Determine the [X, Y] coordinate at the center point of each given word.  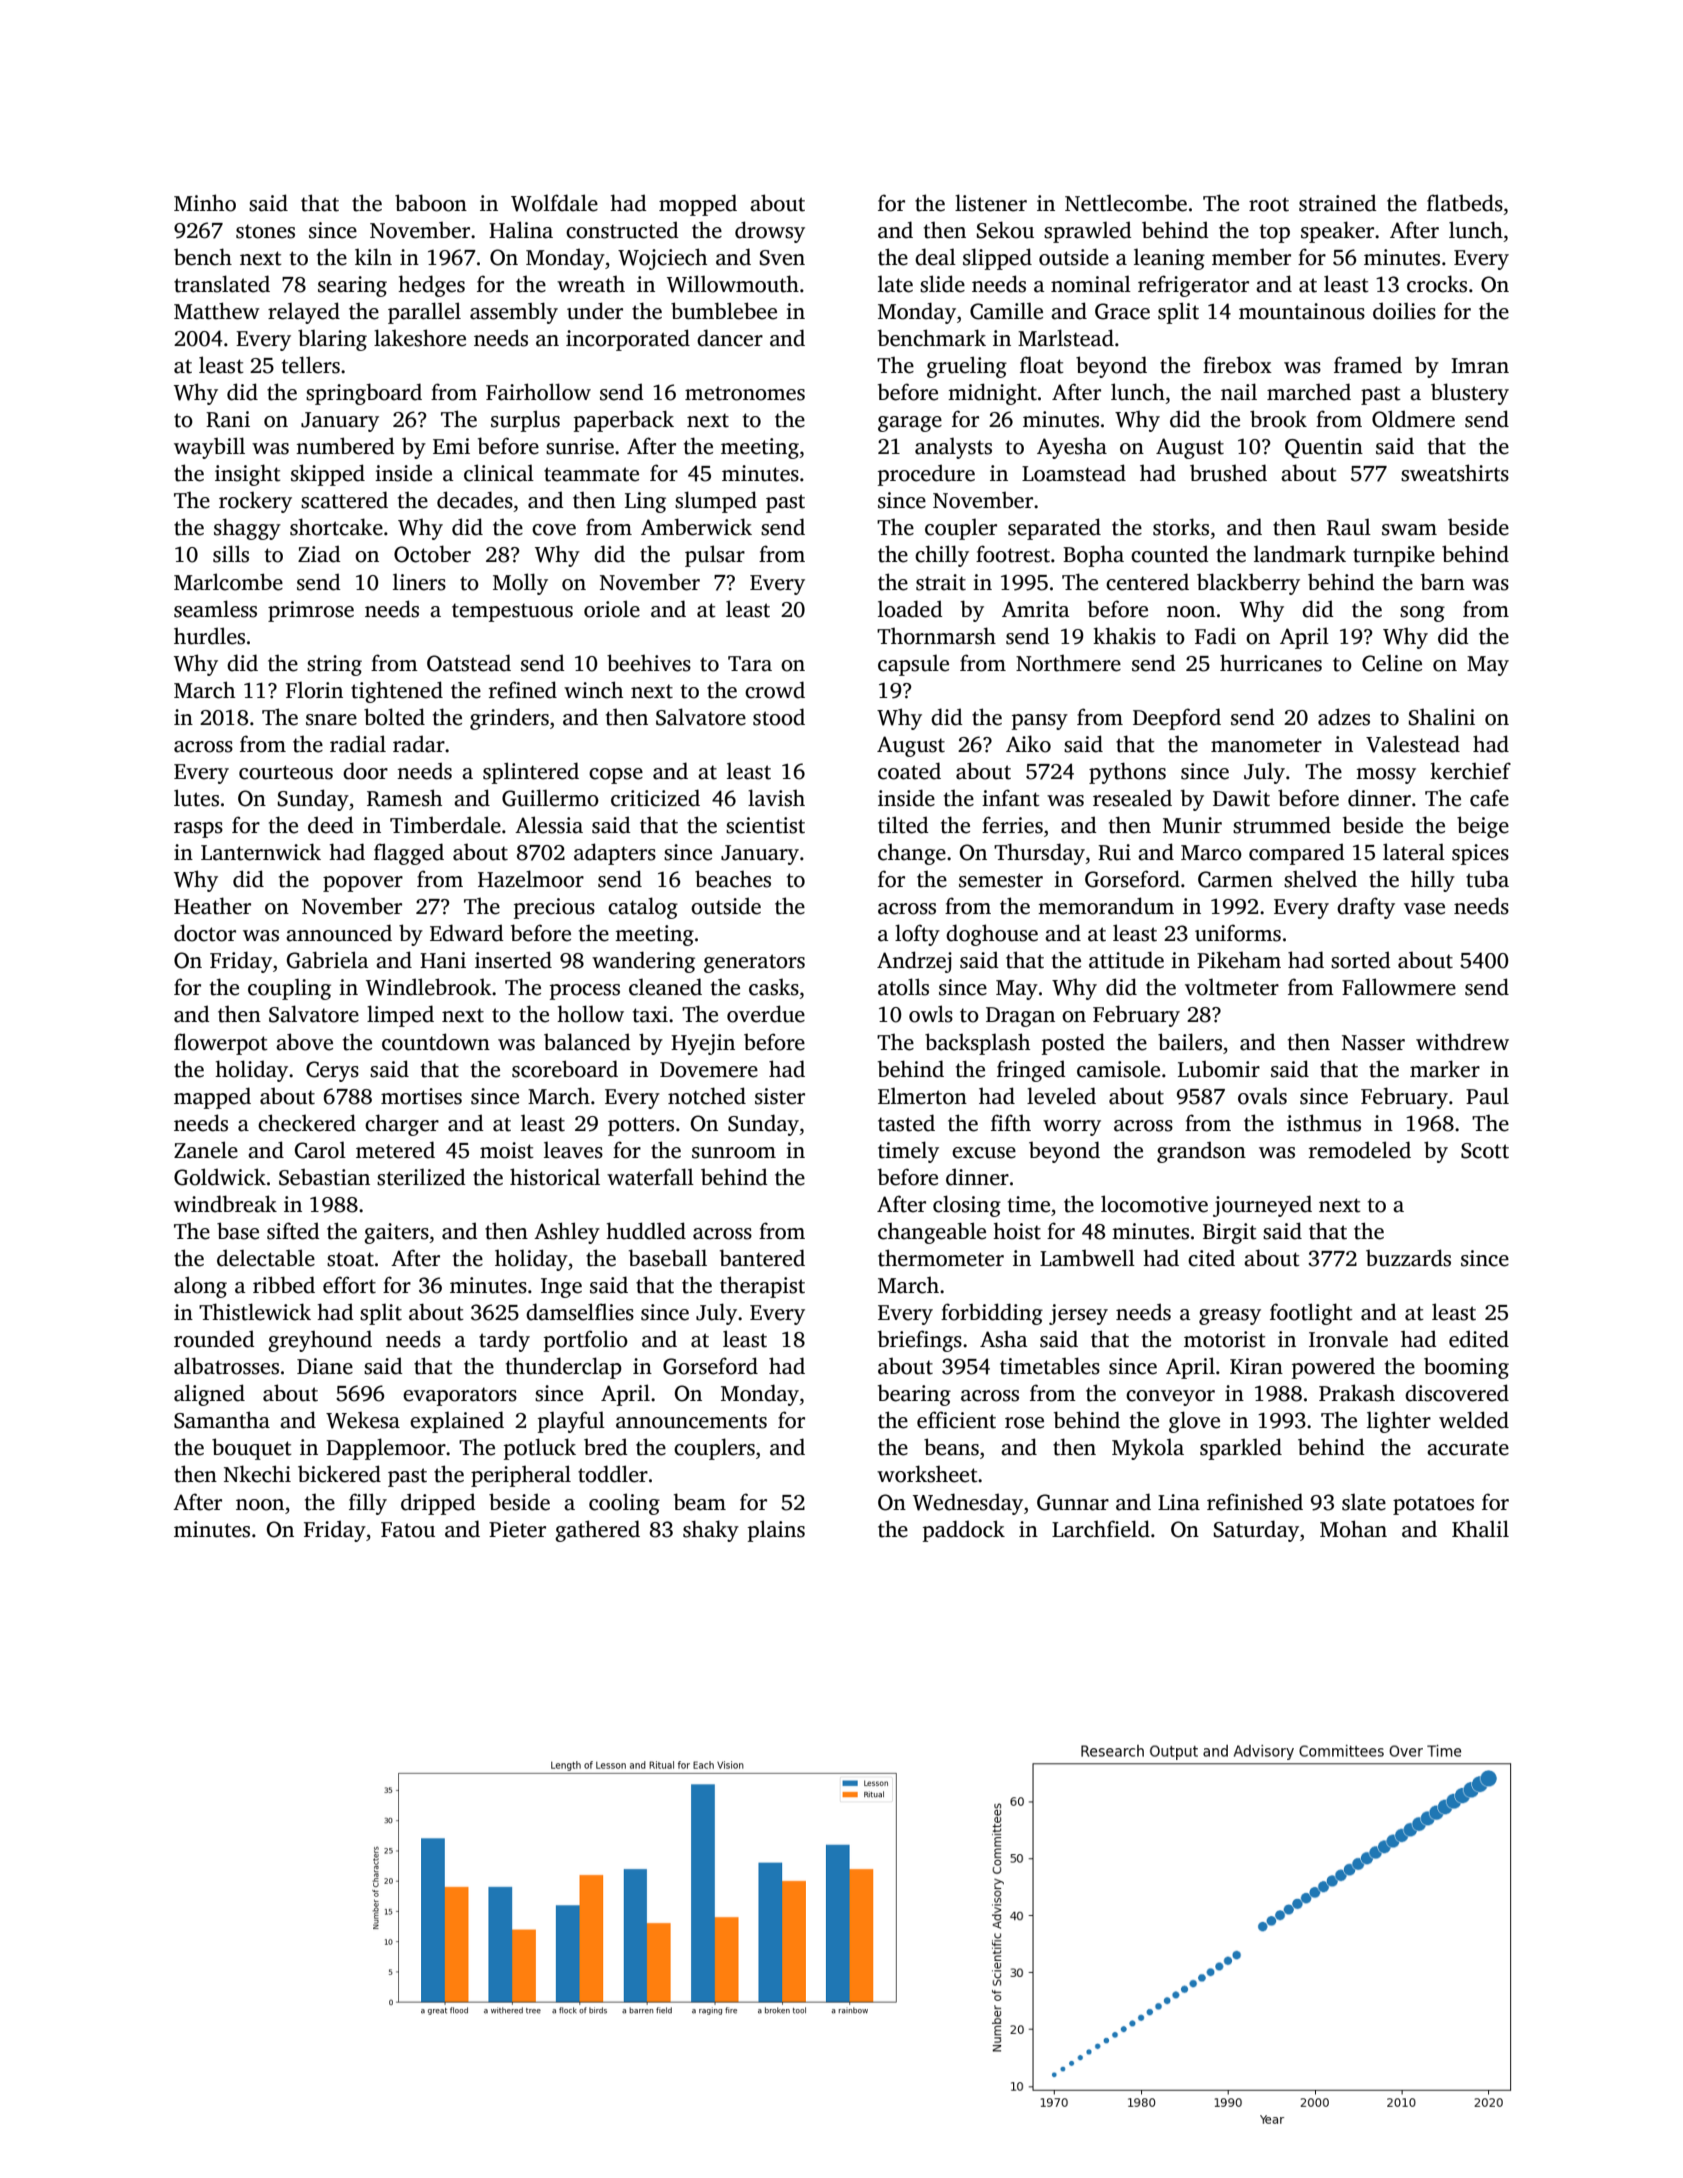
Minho [205, 203]
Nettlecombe [1126, 203]
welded [1474, 1420]
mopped [698, 205]
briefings [920, 1341]
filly [368, 1504]
